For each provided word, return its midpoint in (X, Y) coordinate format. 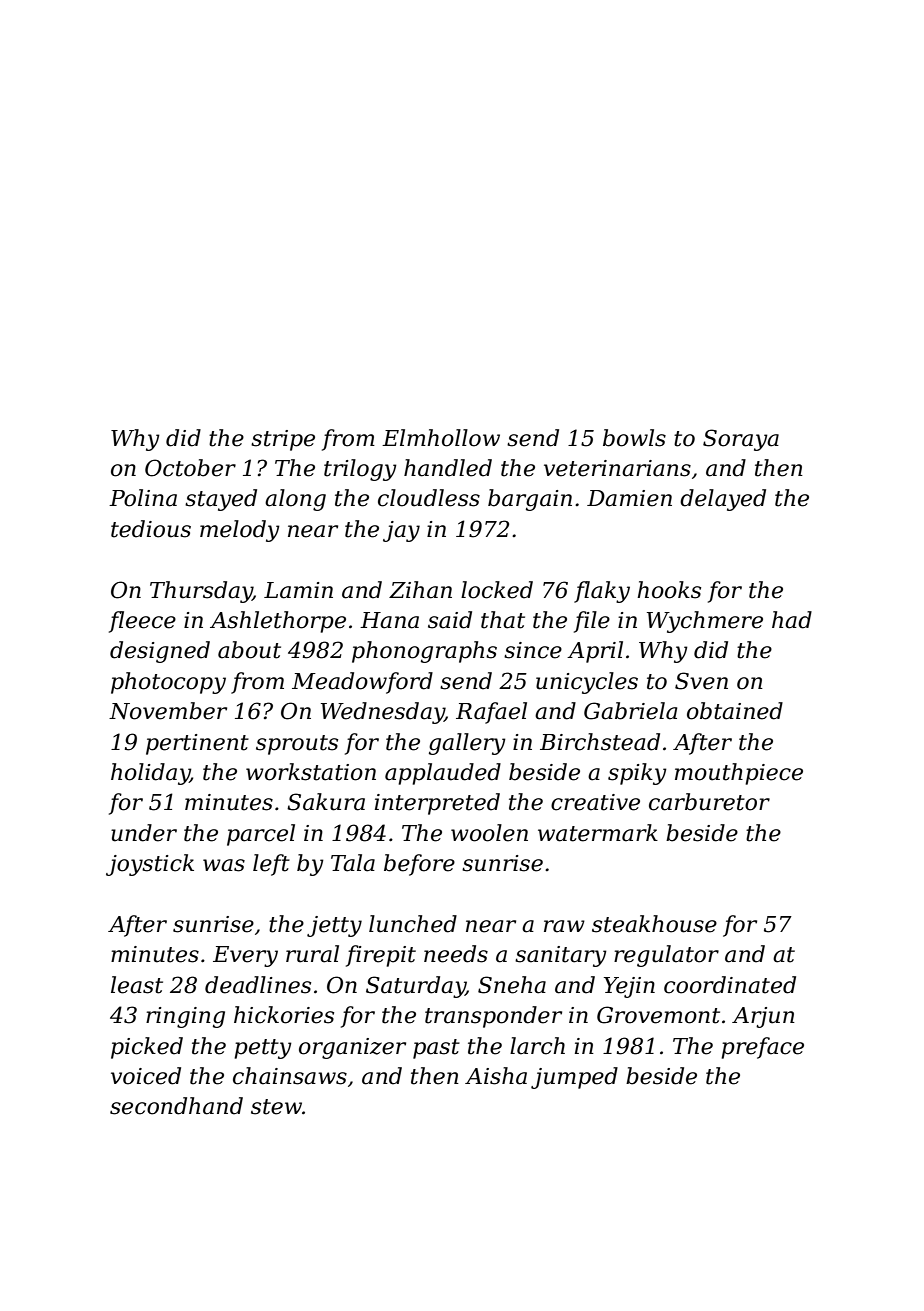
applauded (443, 774)
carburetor (709, 802)
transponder (493, 1017)
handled (448, 468)
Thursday (201, 592)
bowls (634, 438)
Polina (143, 498)
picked (147, 1048)
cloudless (429, 498)
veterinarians (617, 468)
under (144, 833)
